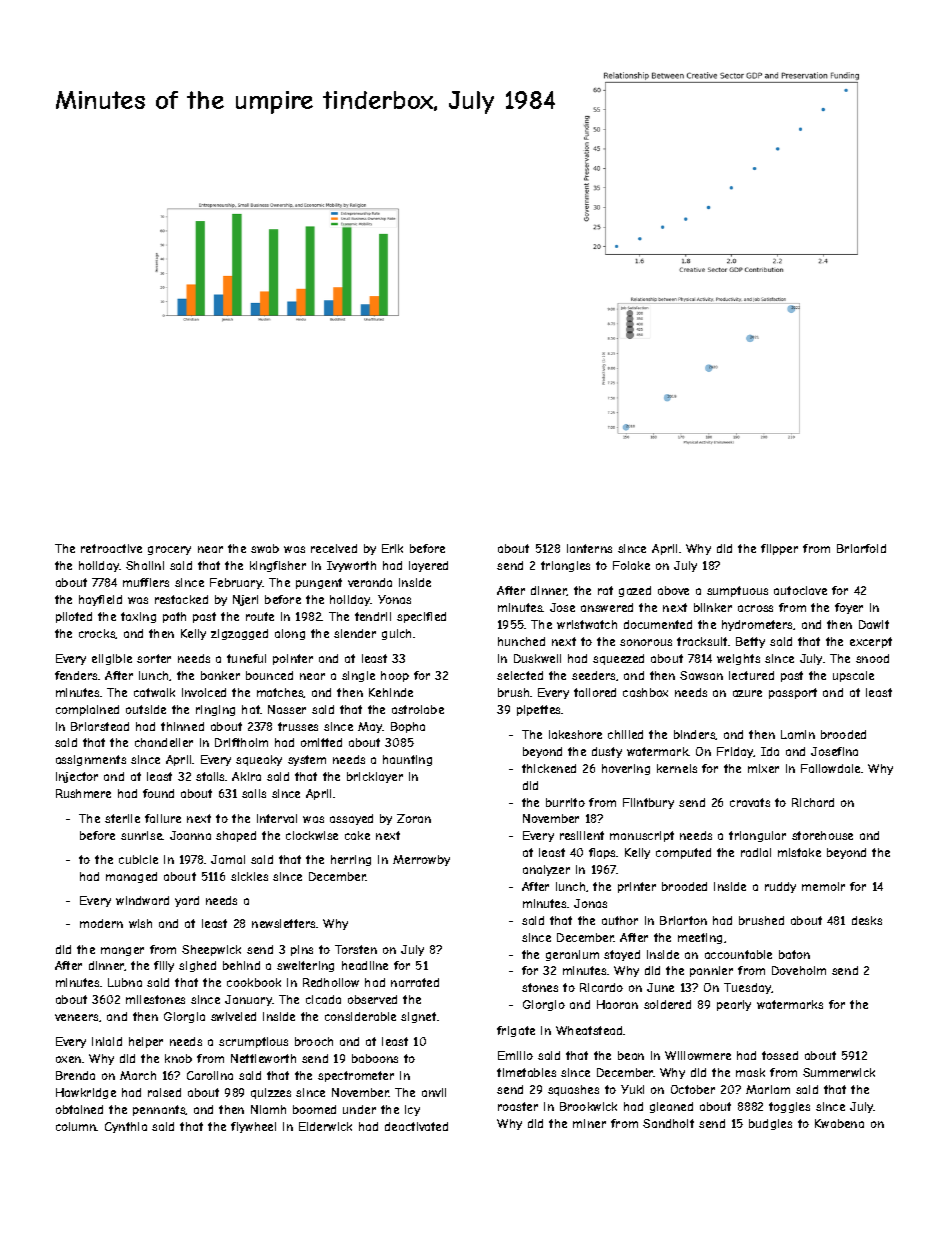  Describe the element at coordinates (823, 886) in the image. I see `memoir` at that location.
